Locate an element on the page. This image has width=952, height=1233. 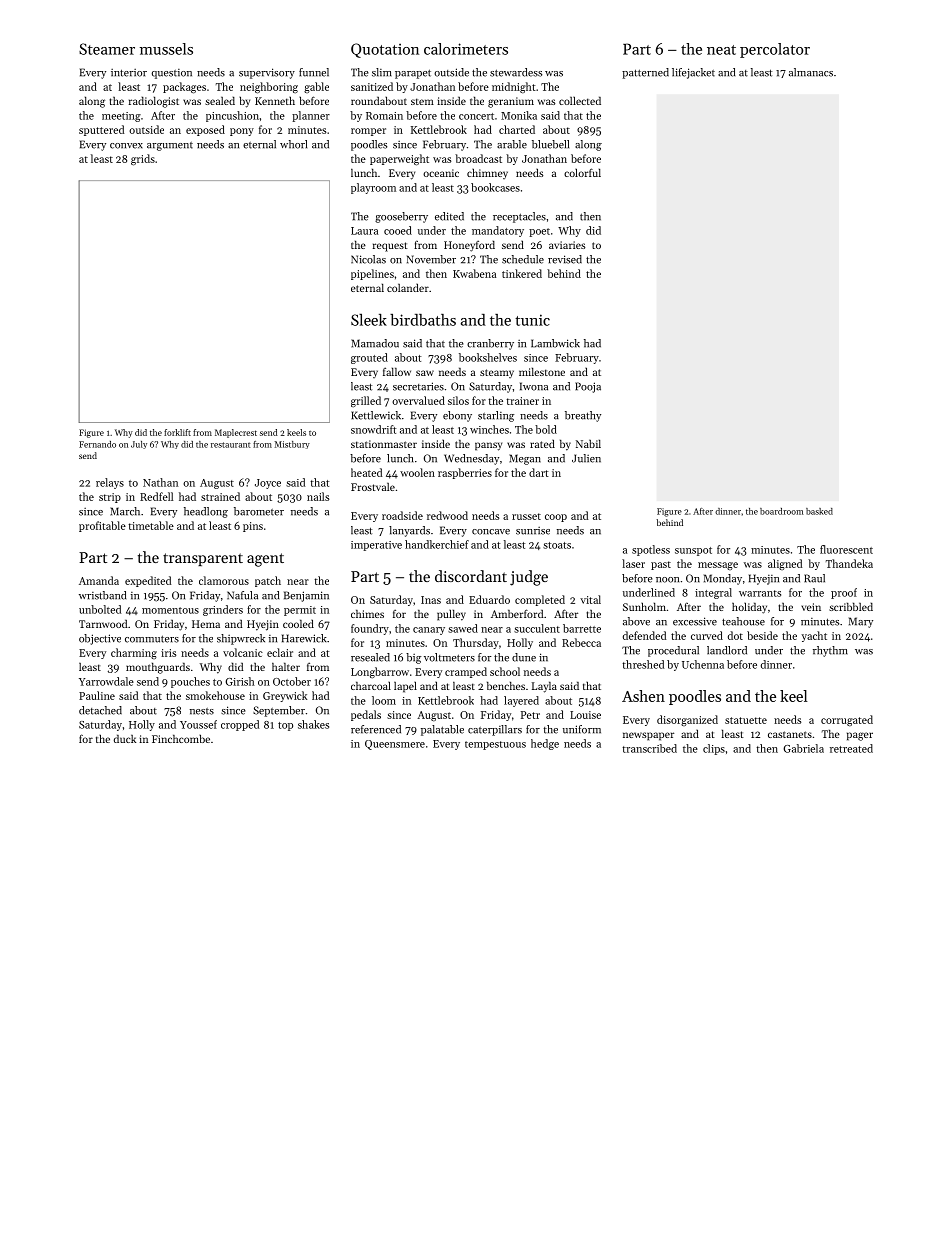
tunic is located at coordinates (532, 320).
